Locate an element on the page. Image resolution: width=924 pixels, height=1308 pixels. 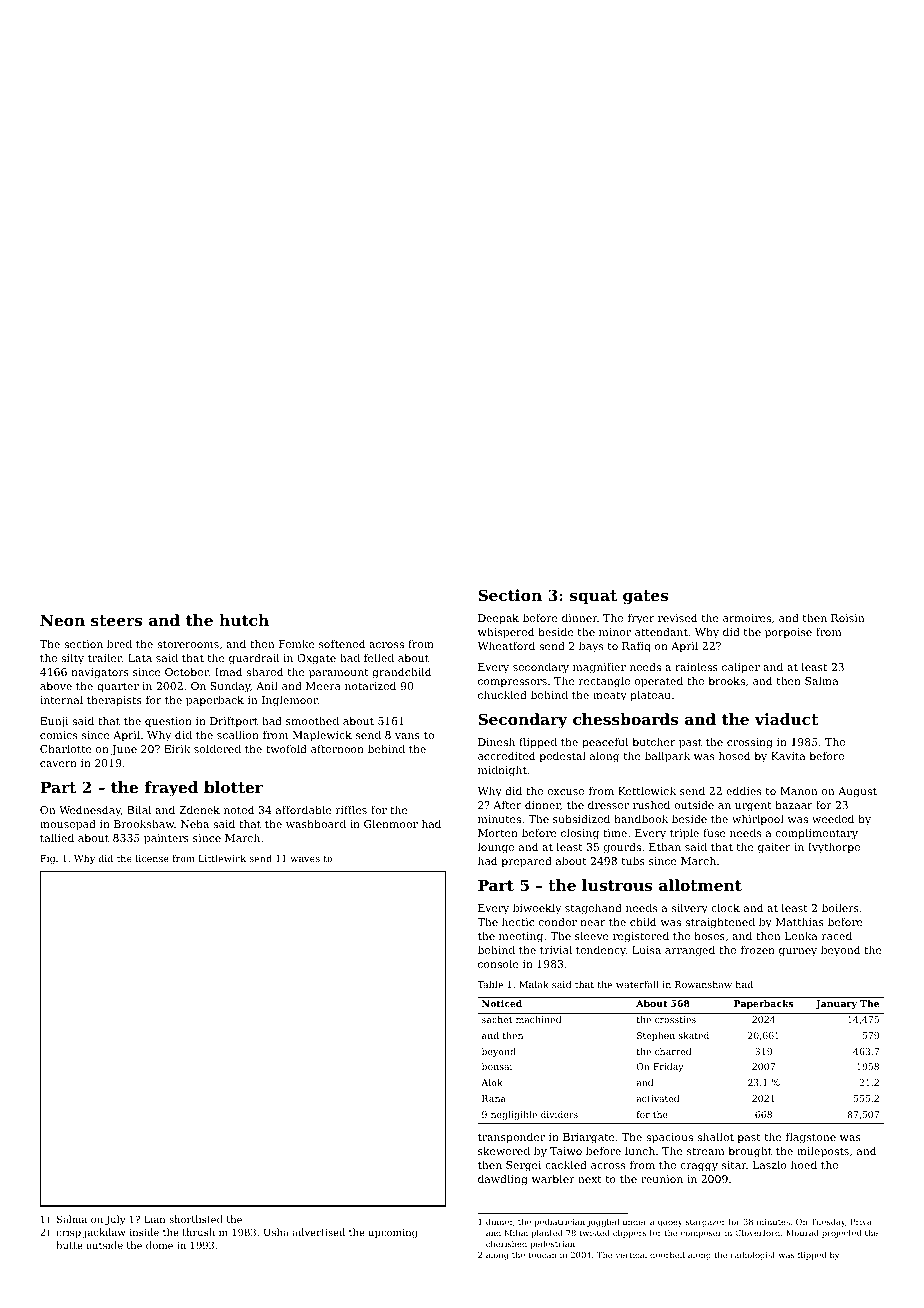
console is located at coordinates (498, 963).
